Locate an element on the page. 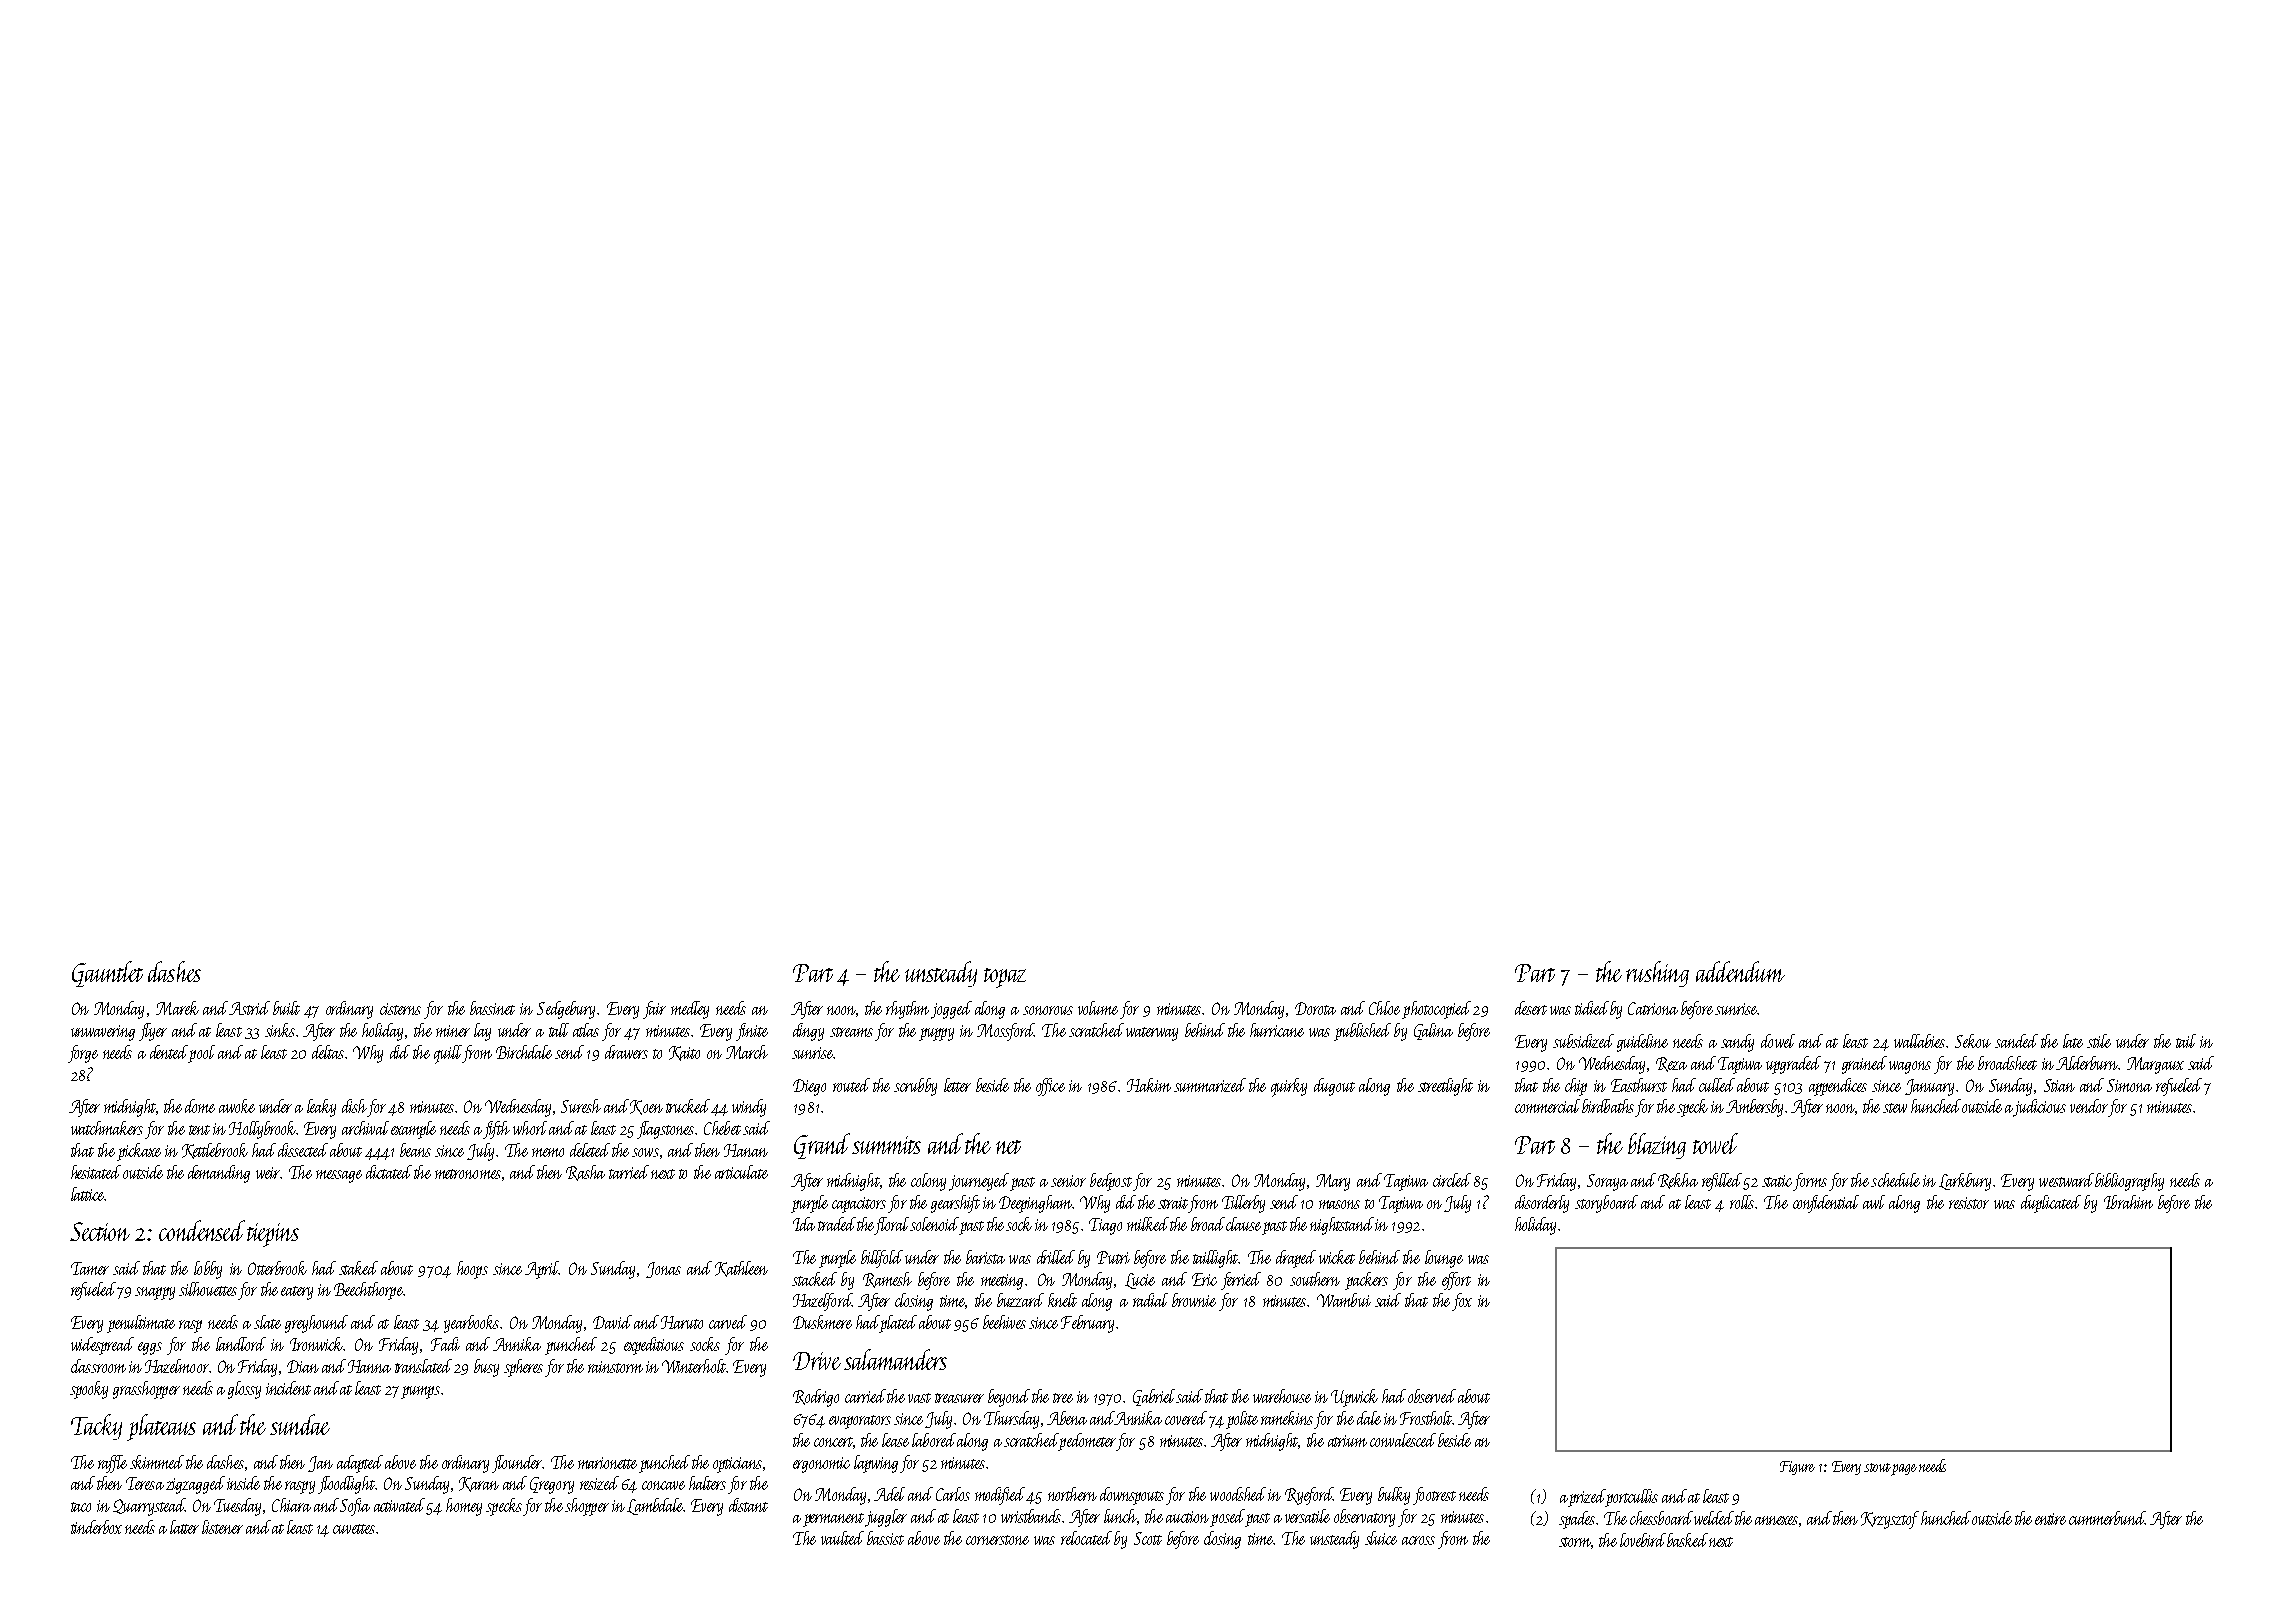 This image has height=1614, width=2282. addendum is located at coordinates (1740, 971).
